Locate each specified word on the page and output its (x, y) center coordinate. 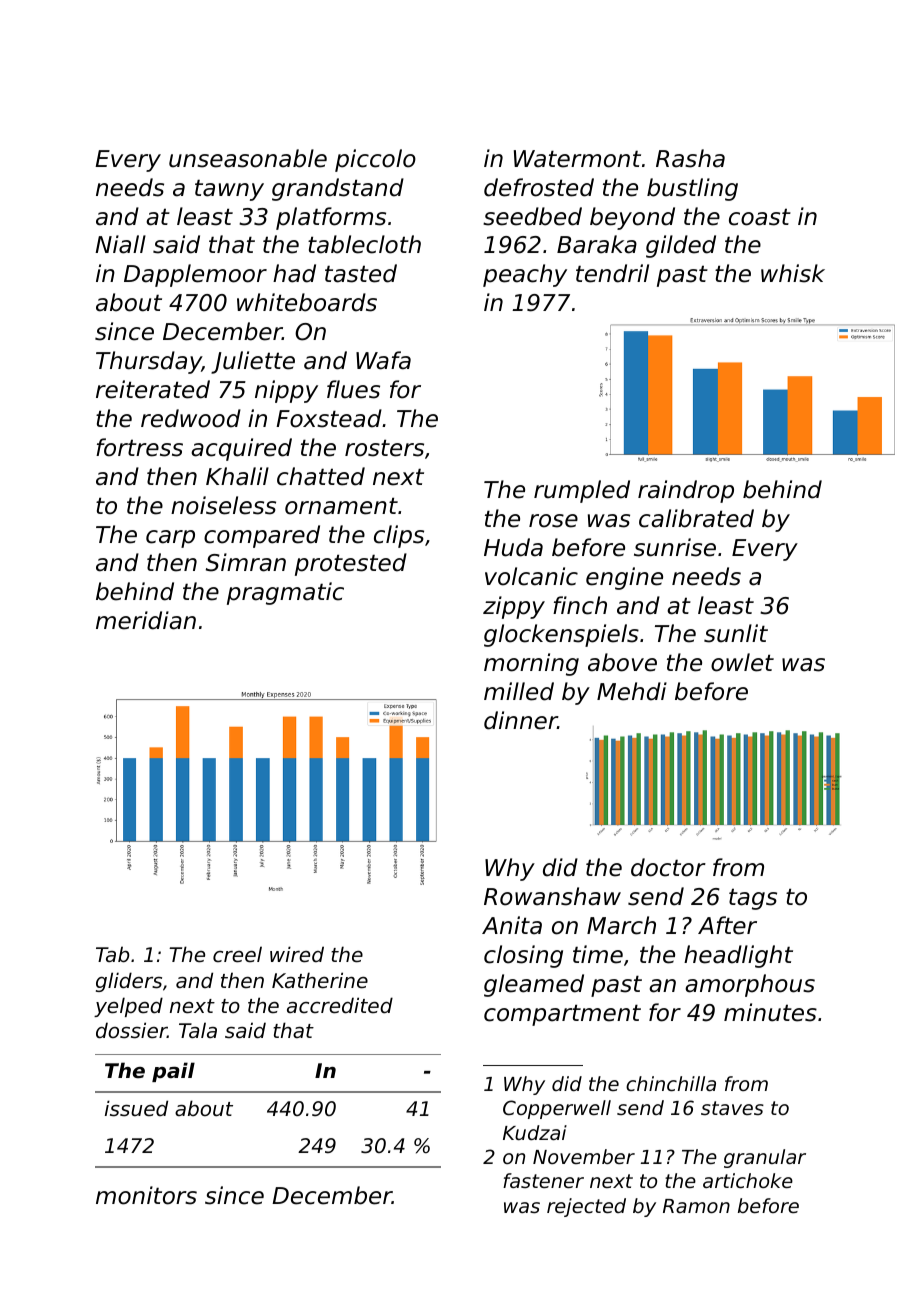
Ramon (696, 1206)
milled (519, 691)
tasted (361, 273)
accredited (340, 1005)
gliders (129, 982)
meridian (146, 620)
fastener (543, 1180)
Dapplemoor (195, 275)
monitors (146, 1195)
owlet (742, 662)
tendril (612, 273)
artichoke (748, 1180)
